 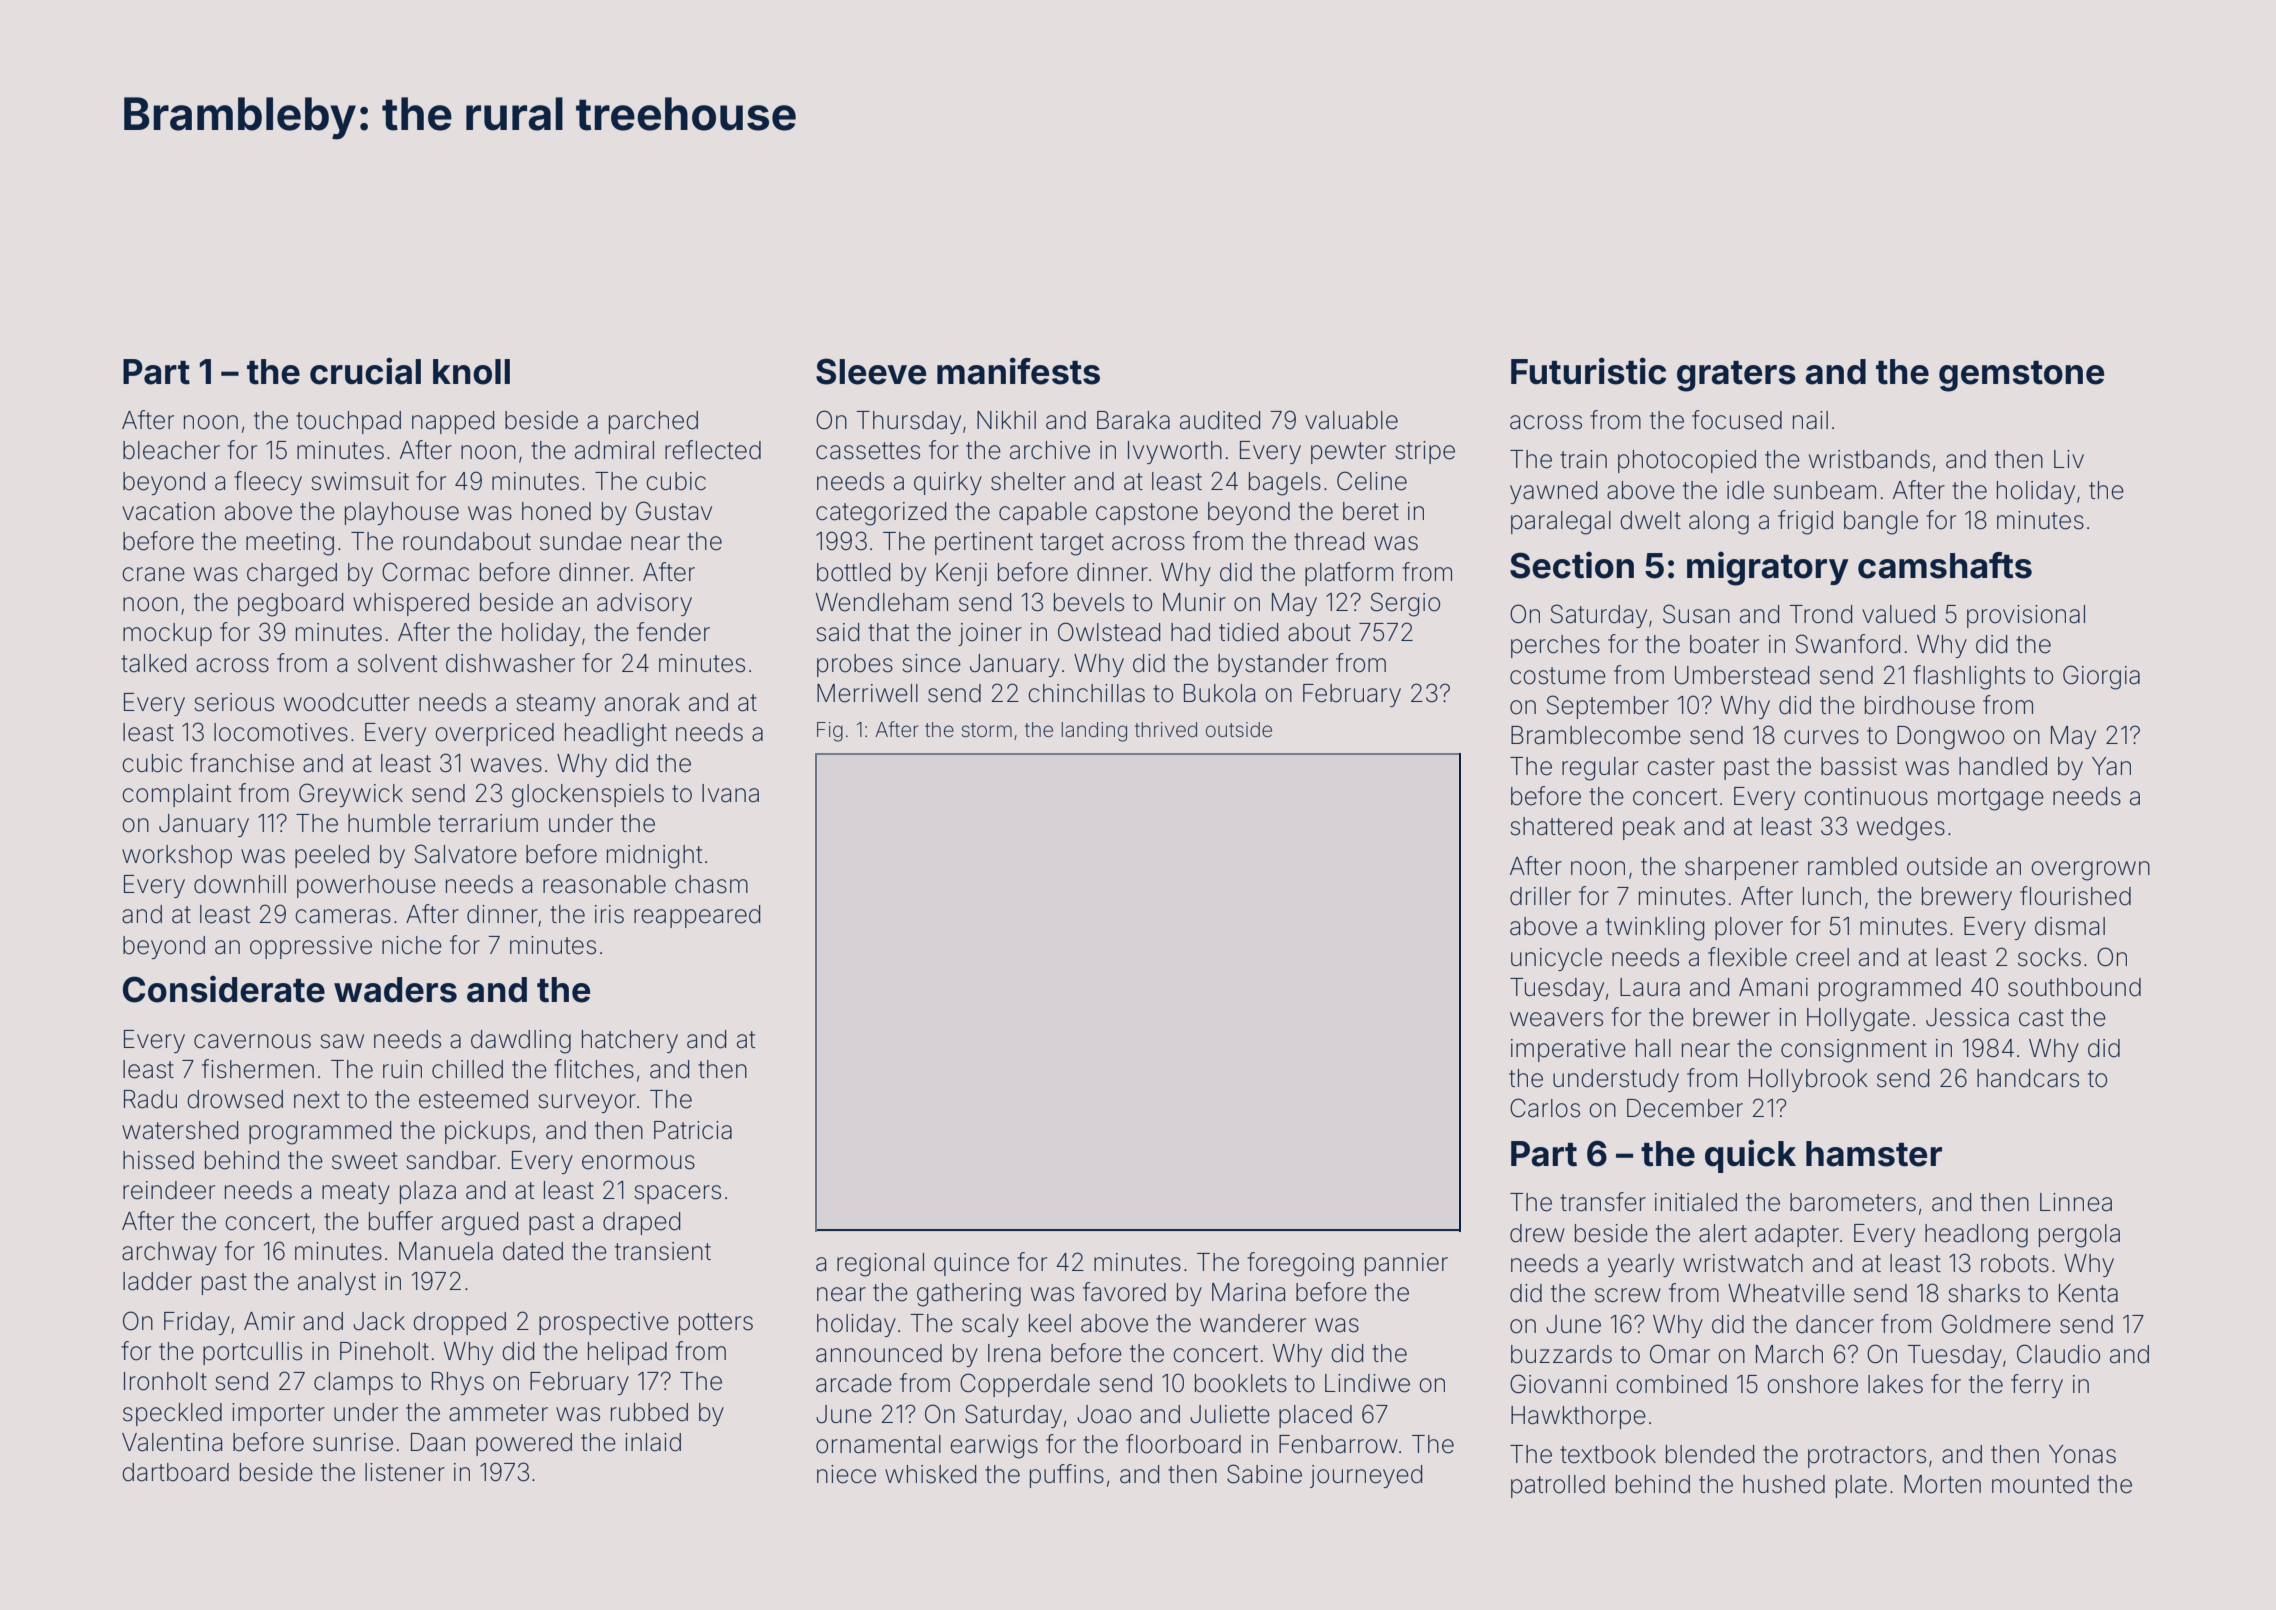 What do you see at coordinates (1655, 929) in the page?
I see `twinkling` at bounding box center [1655, 929].
